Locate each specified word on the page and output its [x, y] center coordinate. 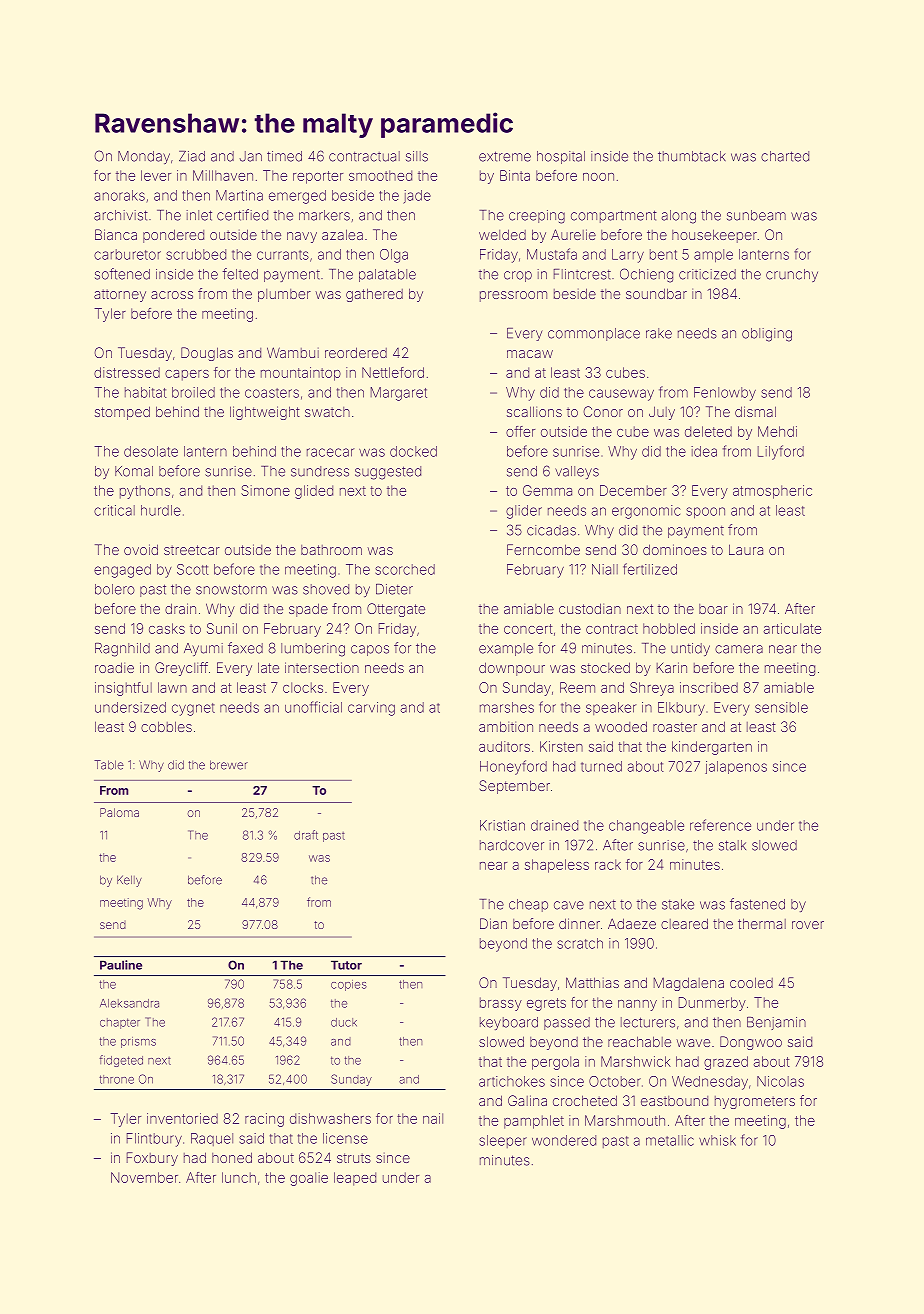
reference [720, 825]
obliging [767, 335]
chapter [120, 1023]
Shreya [652, 689]
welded [502, 234]
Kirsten [561, 746]
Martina [239, 195]
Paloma [119, 812]
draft [306, 835]
